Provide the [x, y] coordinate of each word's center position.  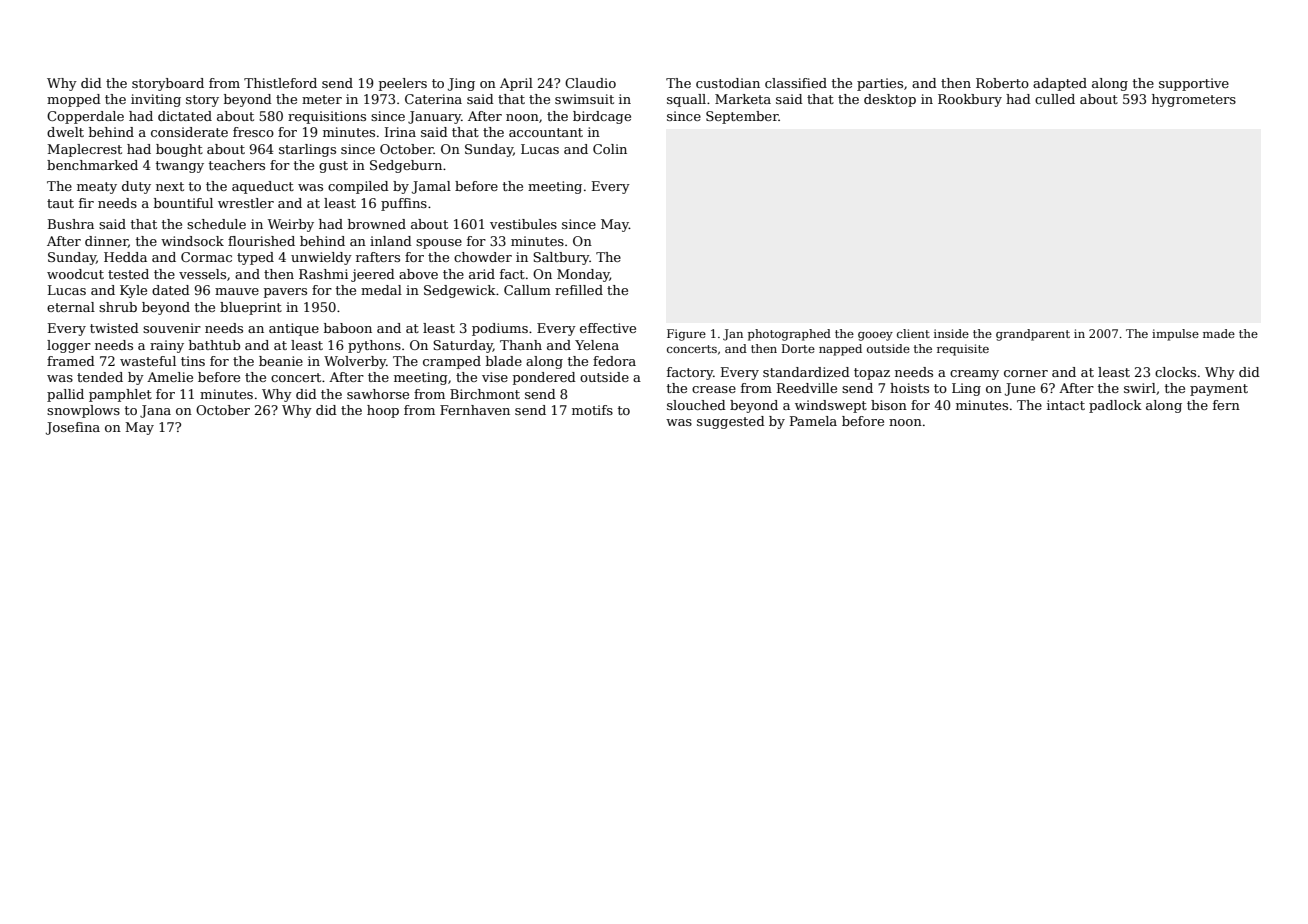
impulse [1175, 335]
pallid [65, 395]
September [742, 117]
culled [1055, 99]
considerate [189, 132]
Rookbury [970, 100]
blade [504, 361]
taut [60, 203]
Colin [610, 149]
